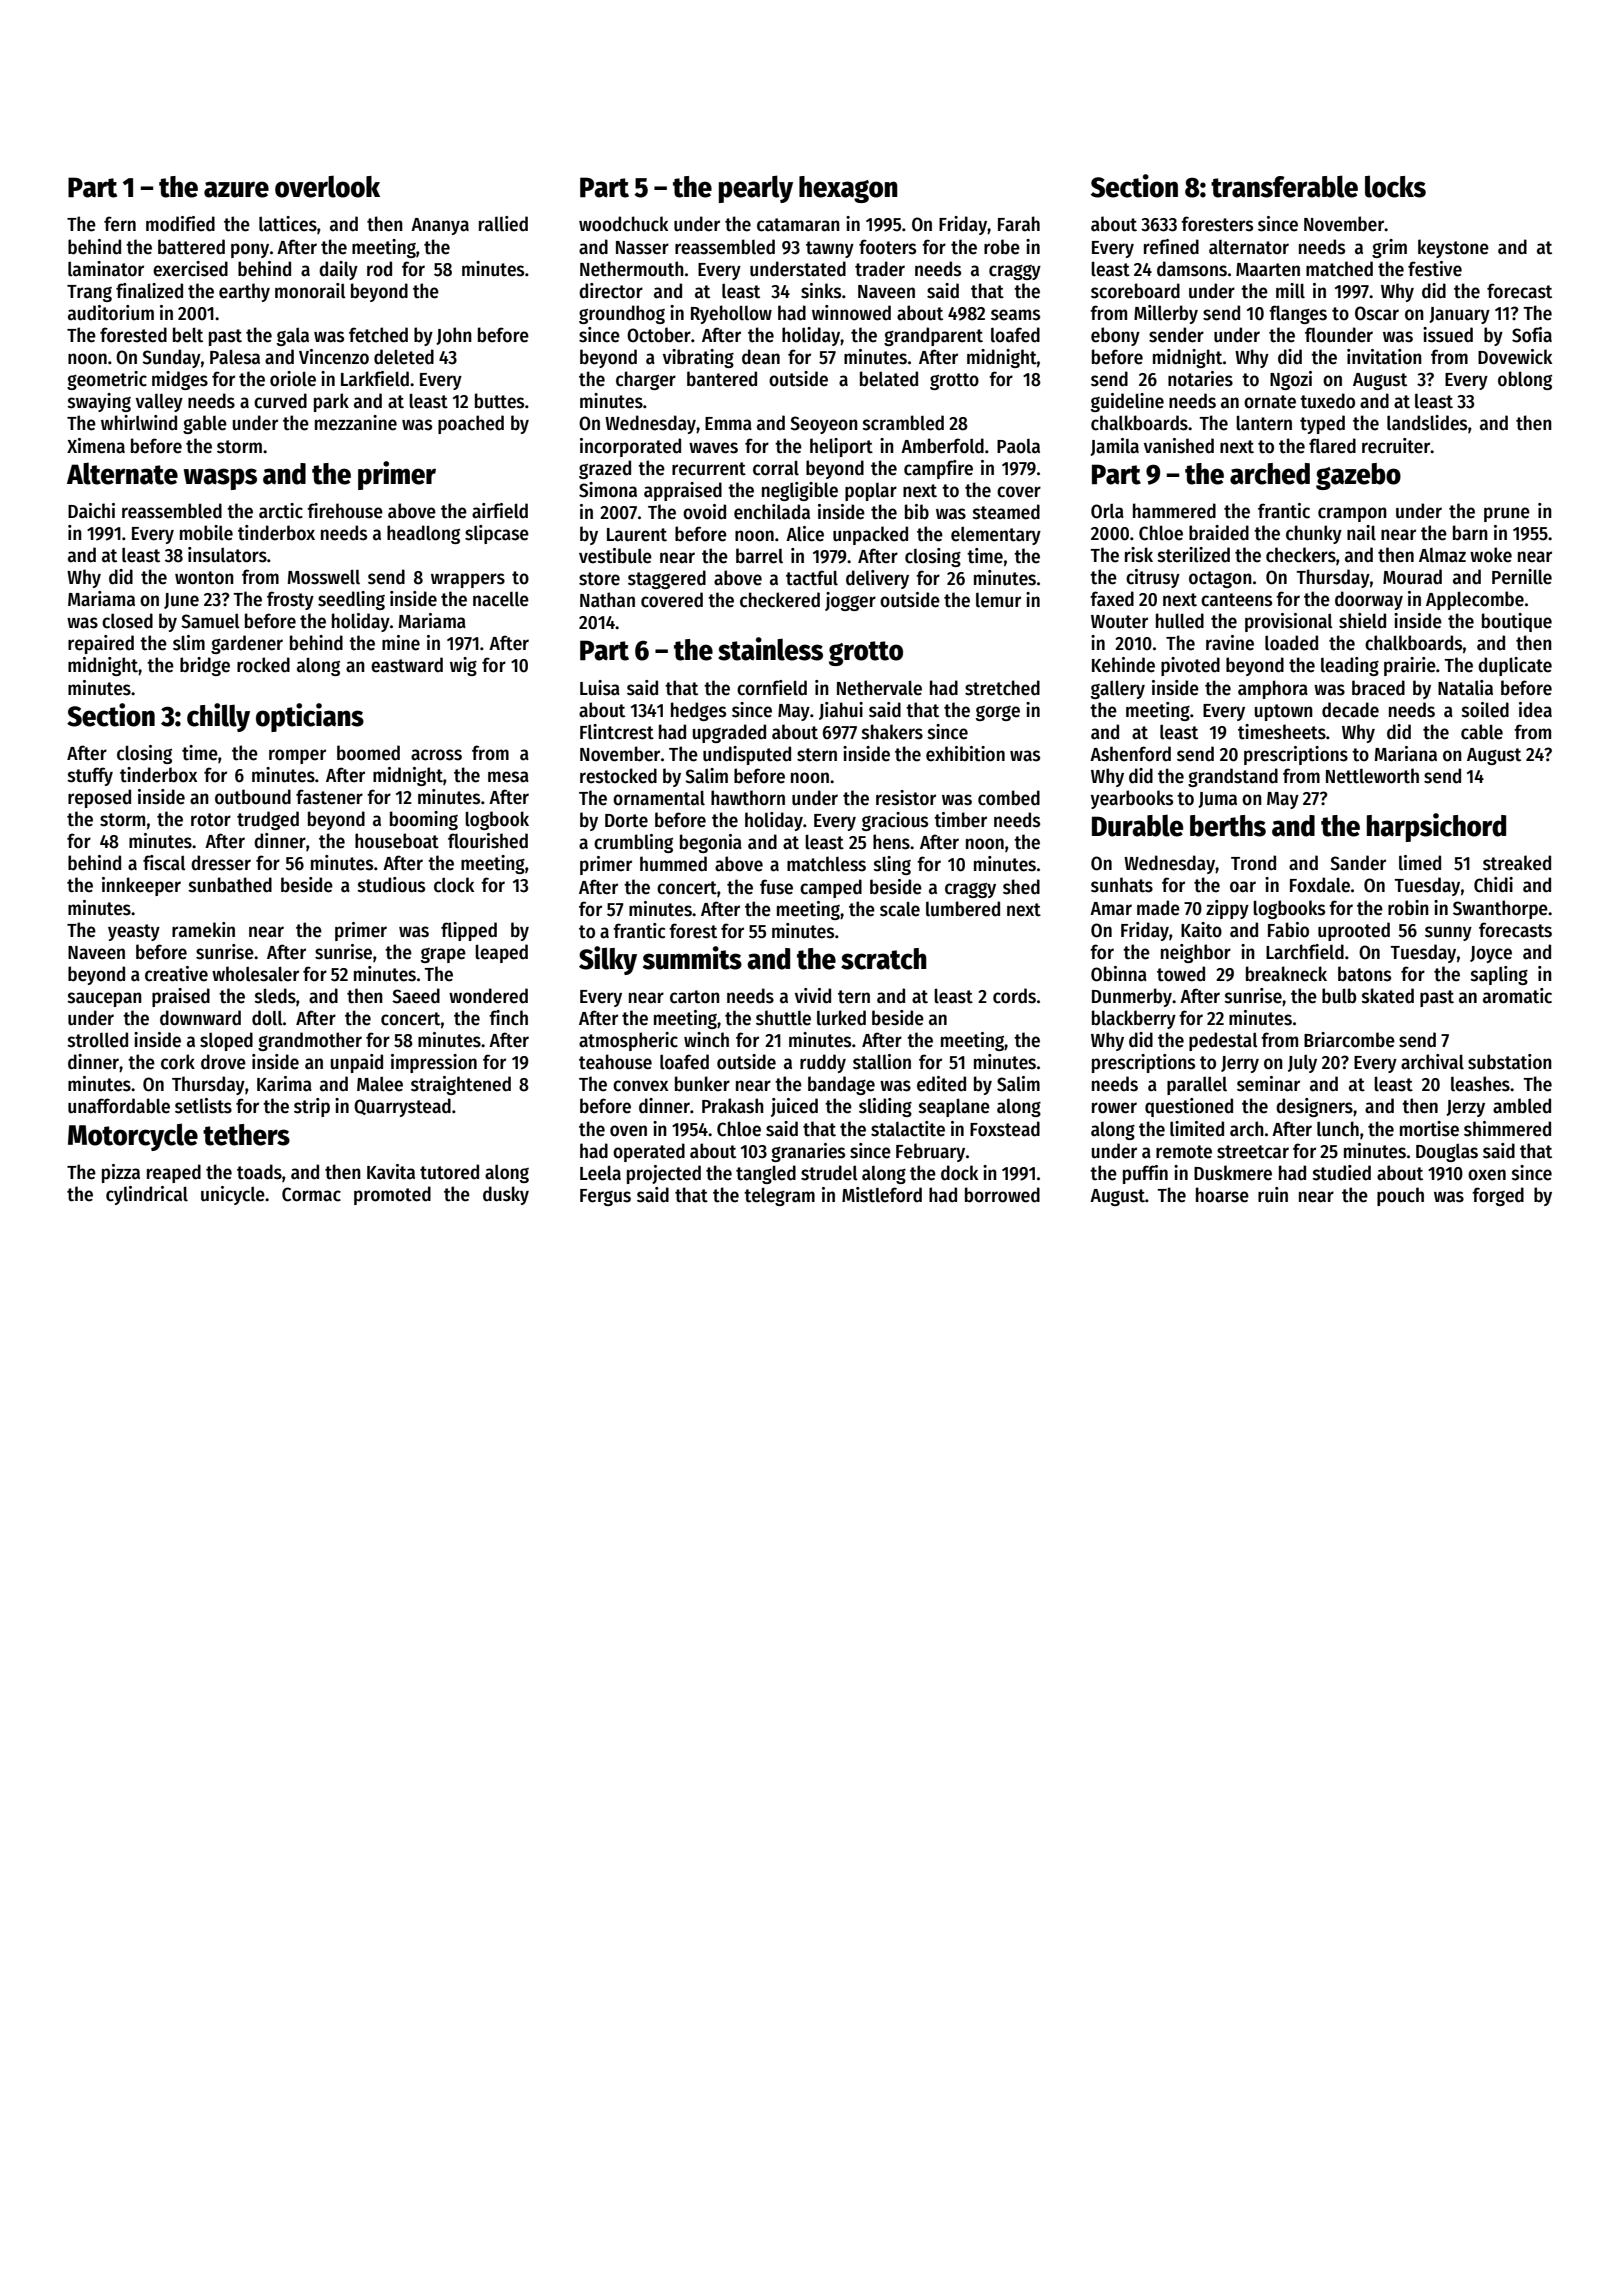 Image resolution: width=1620 pixels, height=2292 pixels. I want to click on belt, so click(188, 335).
